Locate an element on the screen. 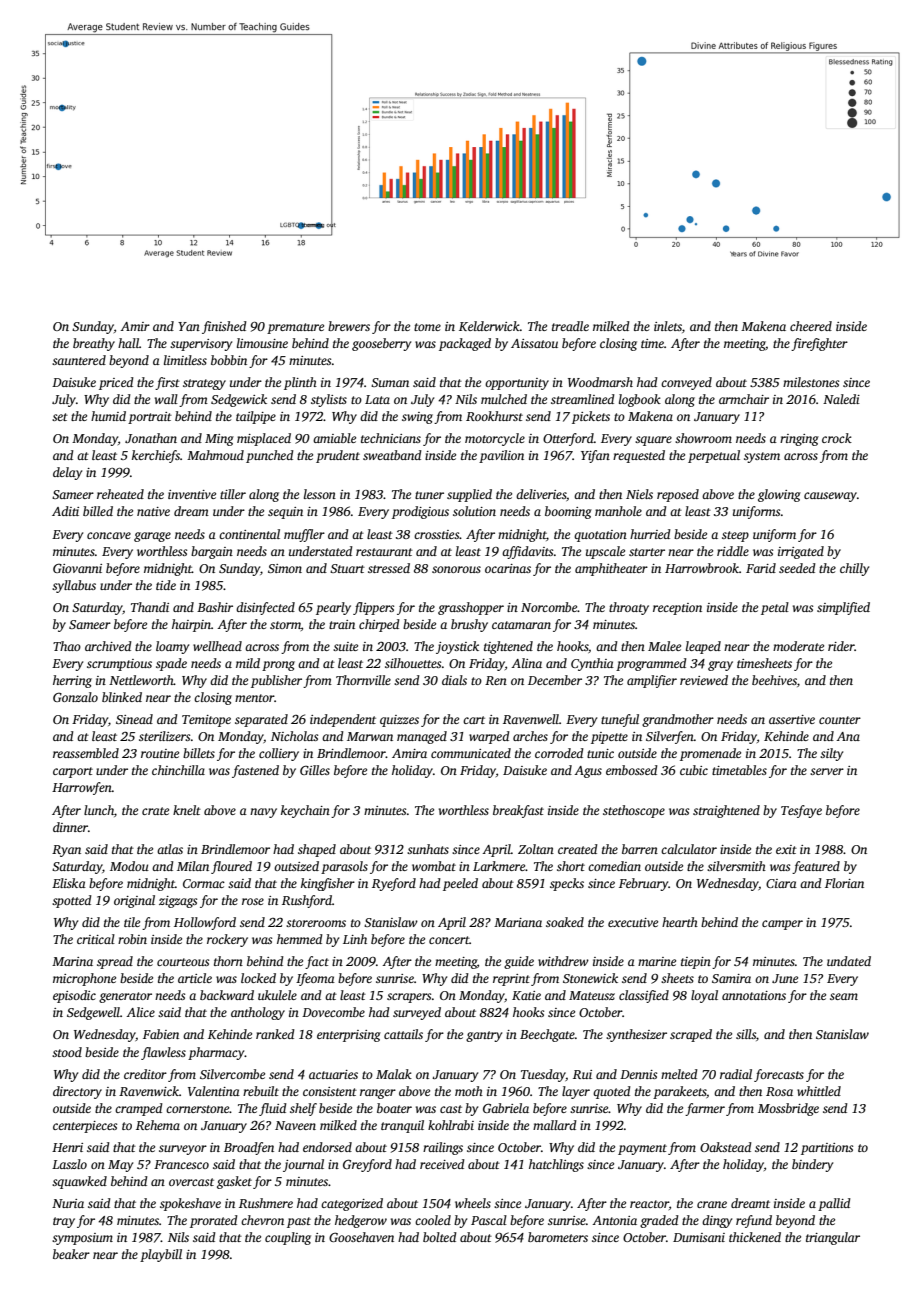 The height and width of the screenshot is (1308, 924). payment is located at coordinates (642, 1149).
